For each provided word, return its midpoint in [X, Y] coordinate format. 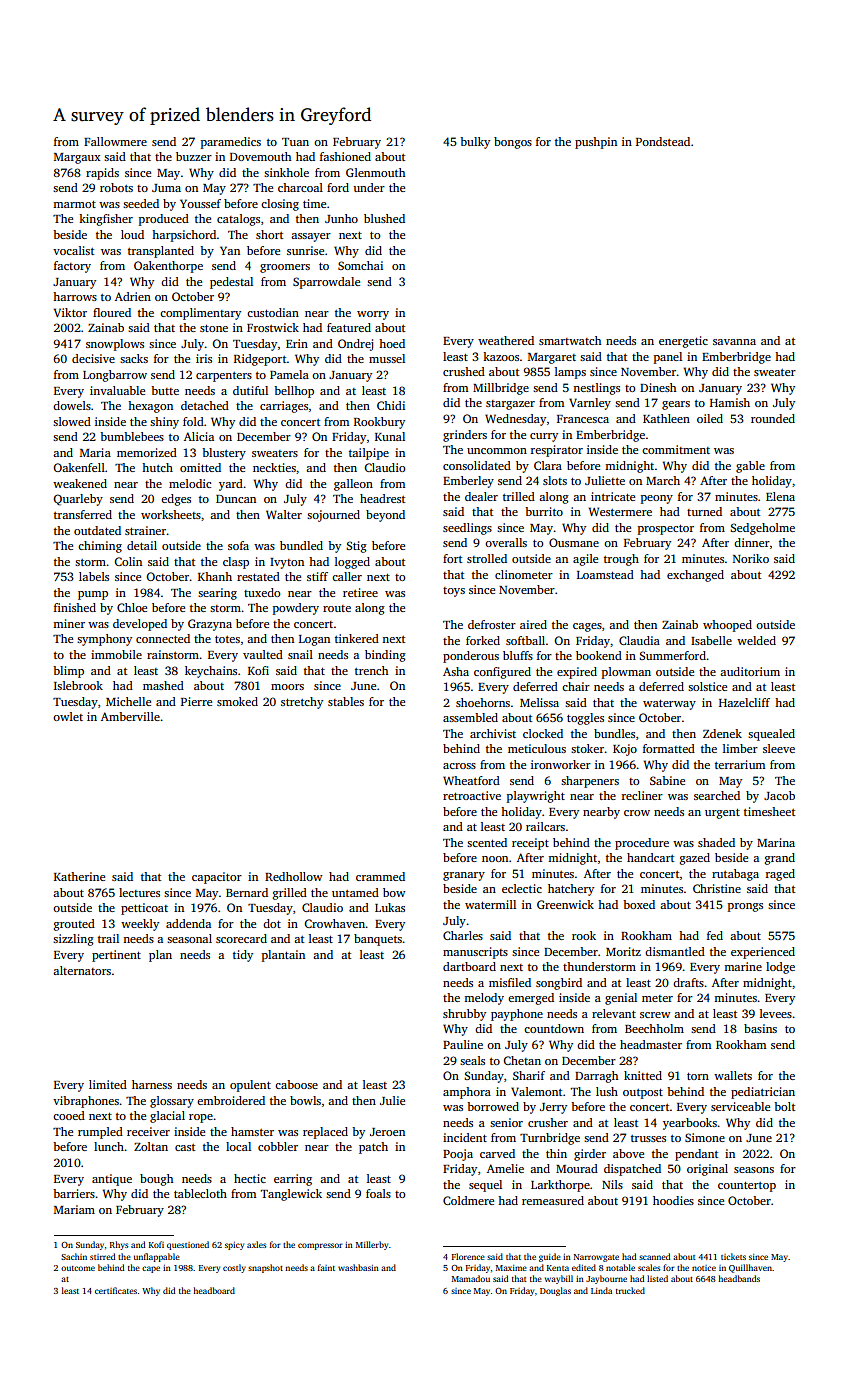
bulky [475, 143]
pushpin [596, 143]
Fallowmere [115, 141]
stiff [317, 576]
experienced [763, 953]
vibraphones [86, 1102]
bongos [513, 143]
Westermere [620, 511]
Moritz [623, 951]
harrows [75, 296]
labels [94, 576]
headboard [214, 1290]
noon [495, 859]
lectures [139, 892]
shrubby [464, 1015]
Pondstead [663, 141]
